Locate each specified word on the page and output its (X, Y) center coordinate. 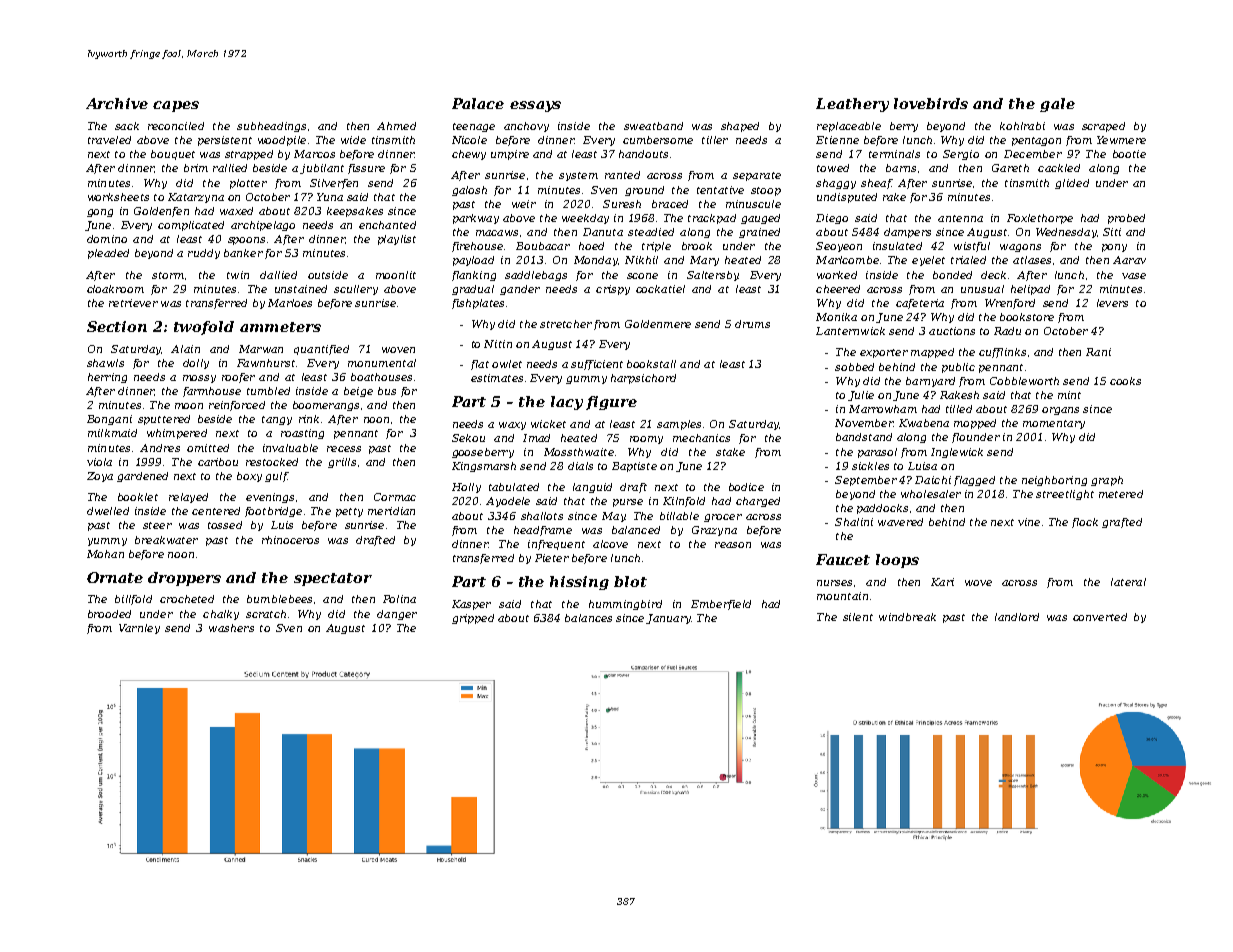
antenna (960, 218)
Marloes (290, 303)
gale (1057, 105)
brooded (109, 614)
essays (535, 106)
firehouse (477, 247)
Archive (117, 103)
